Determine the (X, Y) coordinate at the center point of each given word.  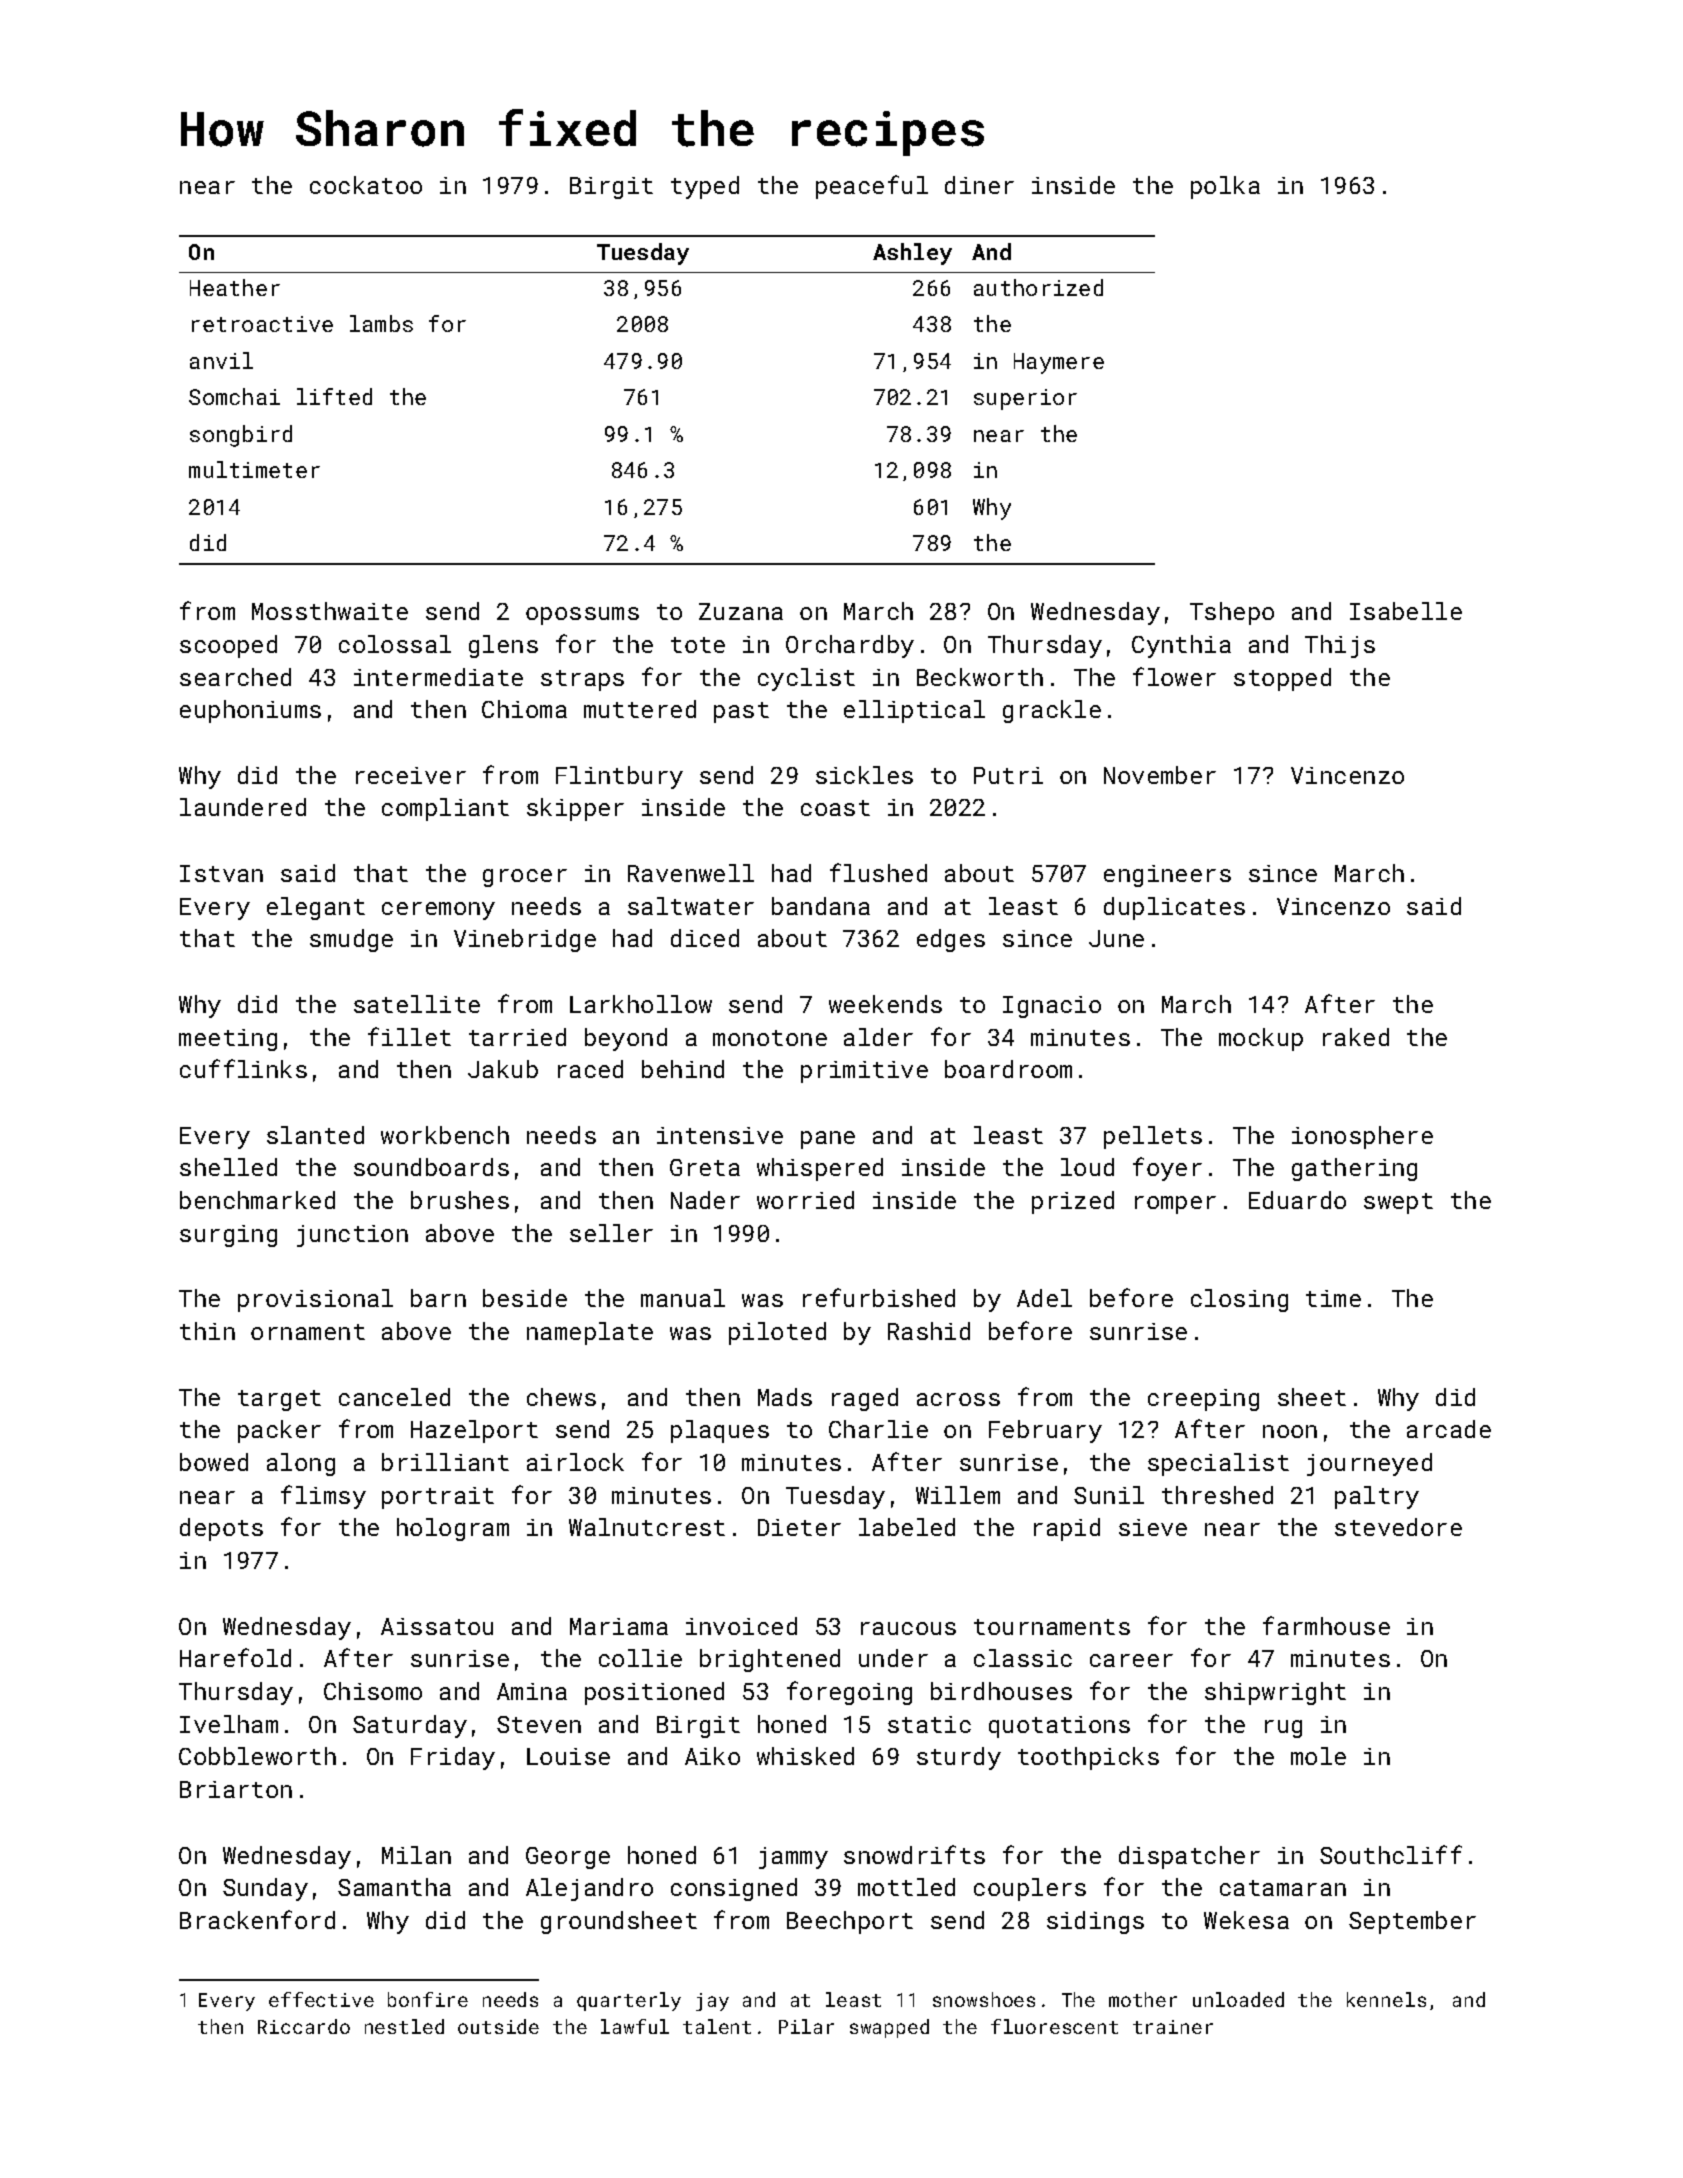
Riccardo (304, 2026)
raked (1356, 1037)
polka (1225, 187)
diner (979, 185)
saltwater (691, 906)
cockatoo (366, 185)
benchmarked (257, 1200)
